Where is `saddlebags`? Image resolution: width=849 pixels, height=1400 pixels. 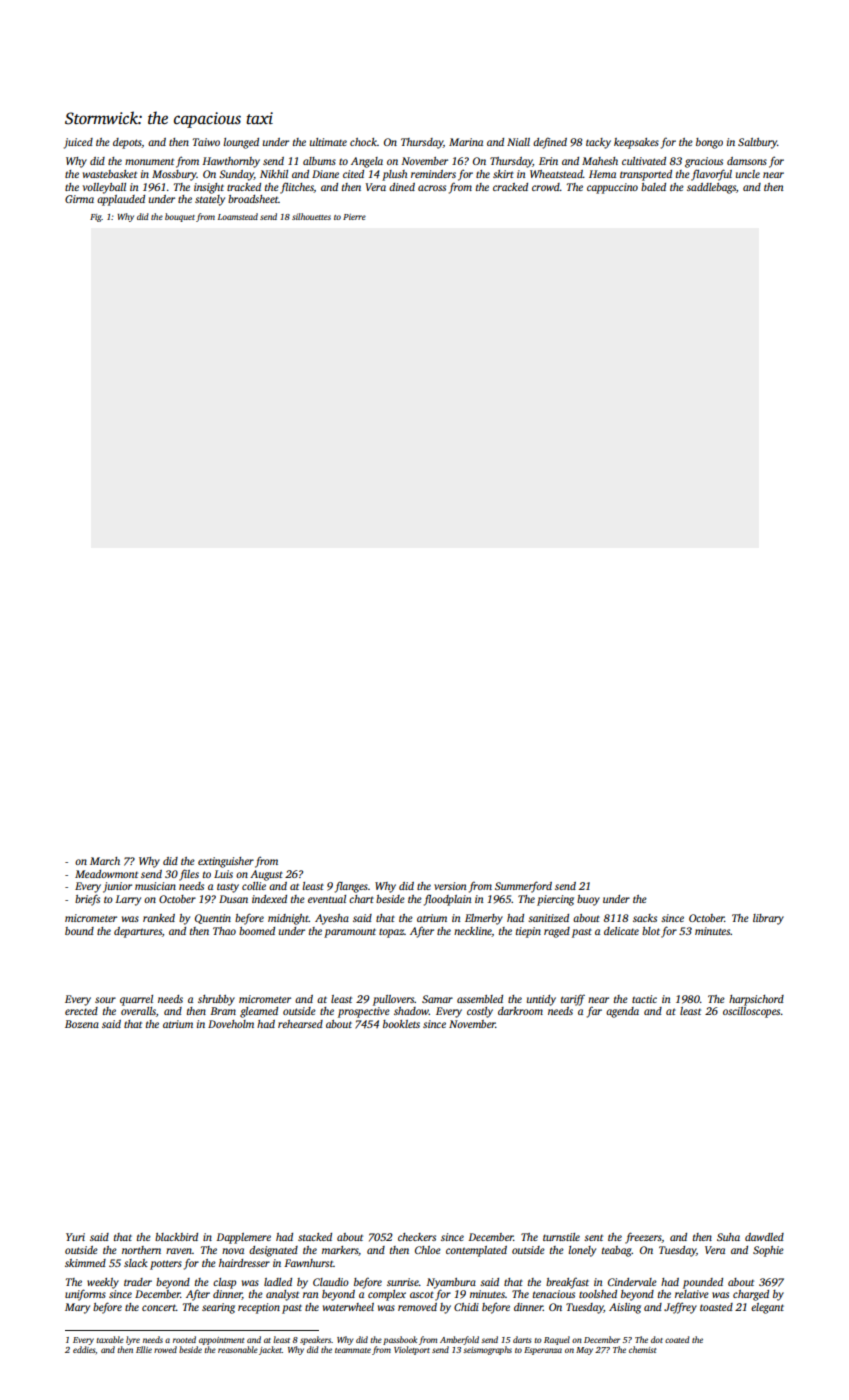 saddlebags is located at coordinates (711, 188).
